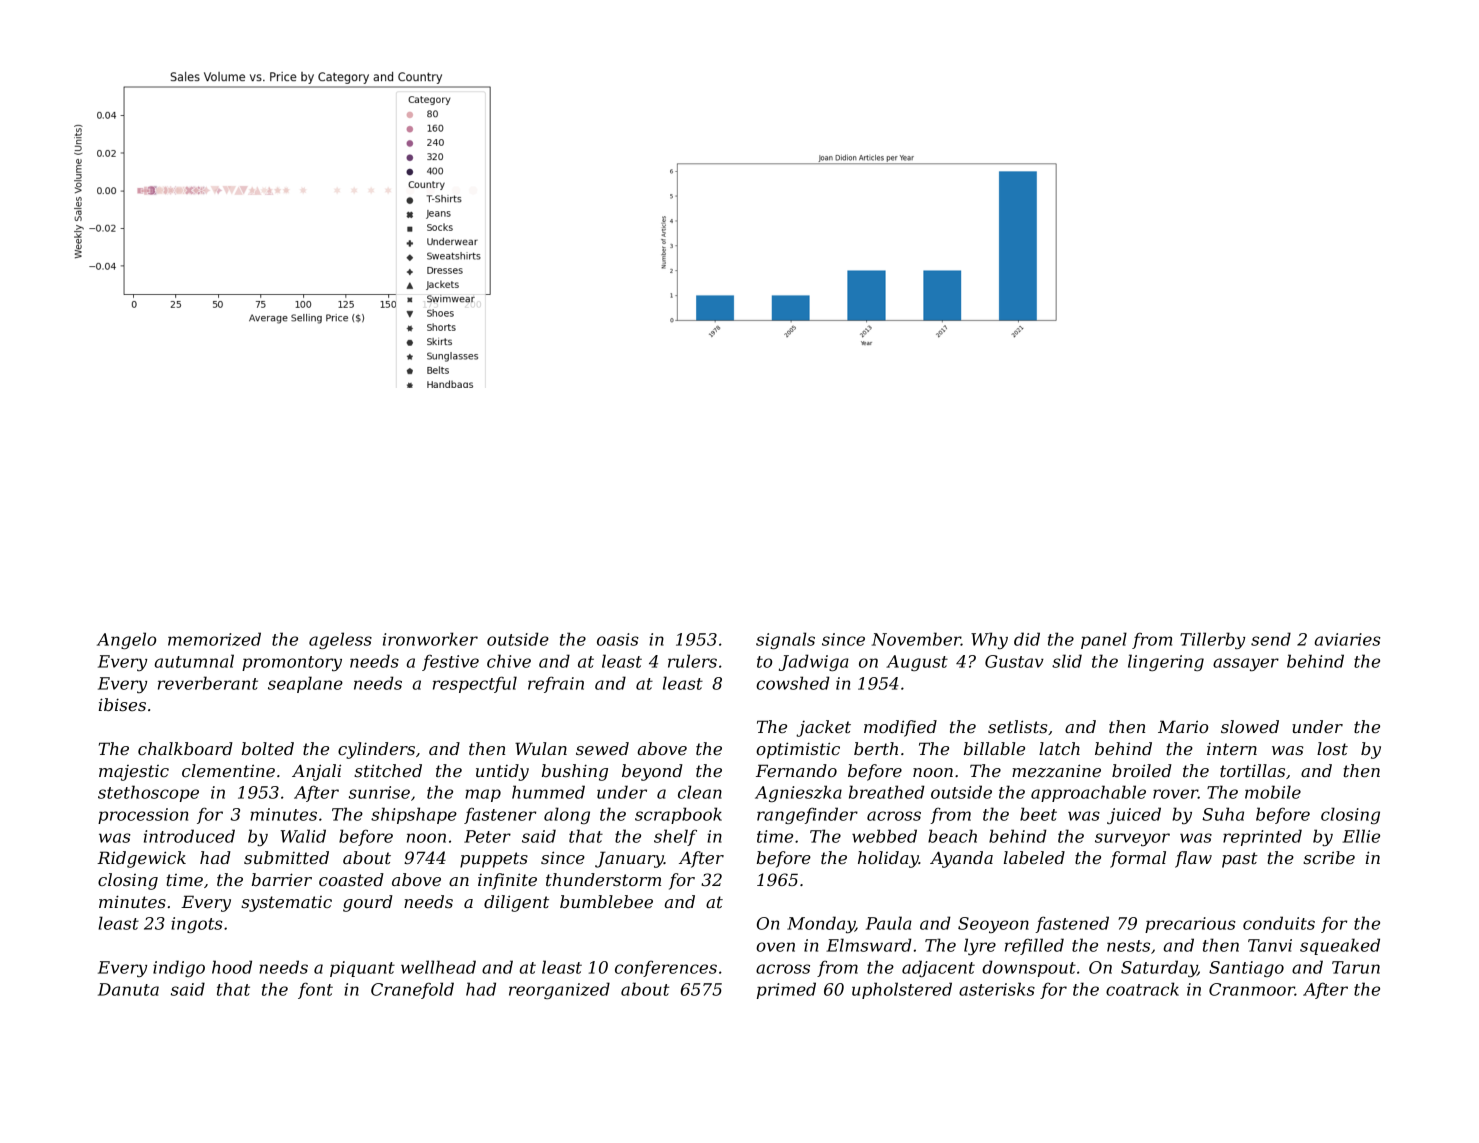 This screenshot has height=1143, width=1479. Describe the element at coordinates (315, 990) in the screenshot. I see `font` at that location.
